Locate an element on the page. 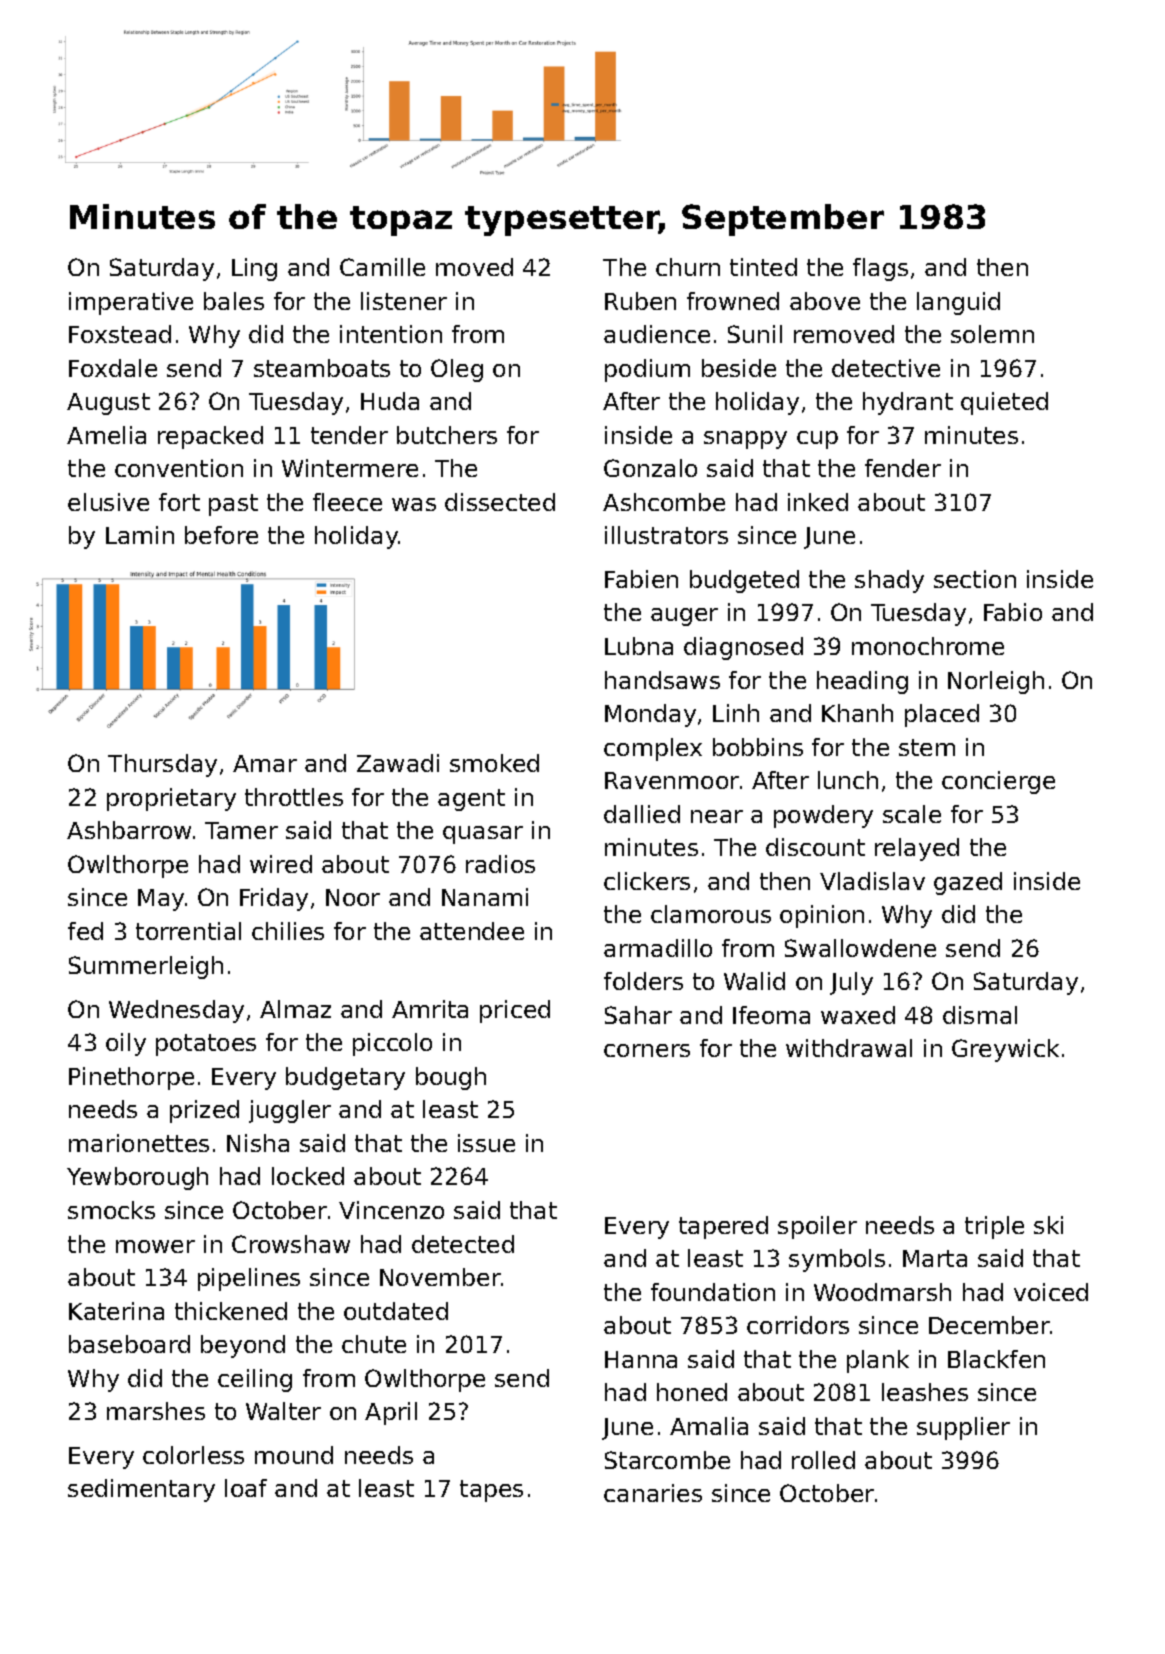 This image has width=1165, height=1654. foundation is located at coordinates (713, 1292).
